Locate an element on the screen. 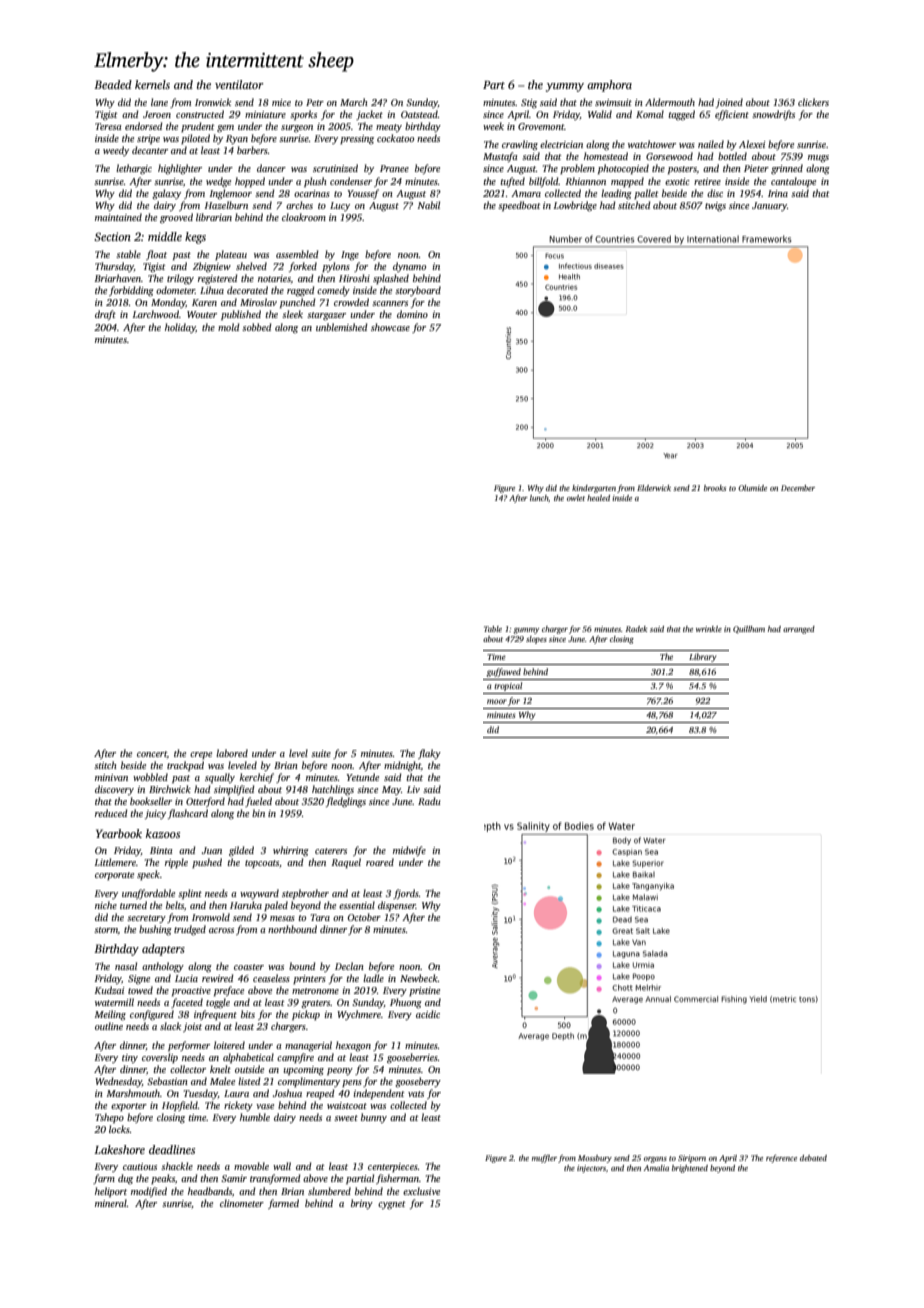  clinometer is located at coordinates (242, 1203).
